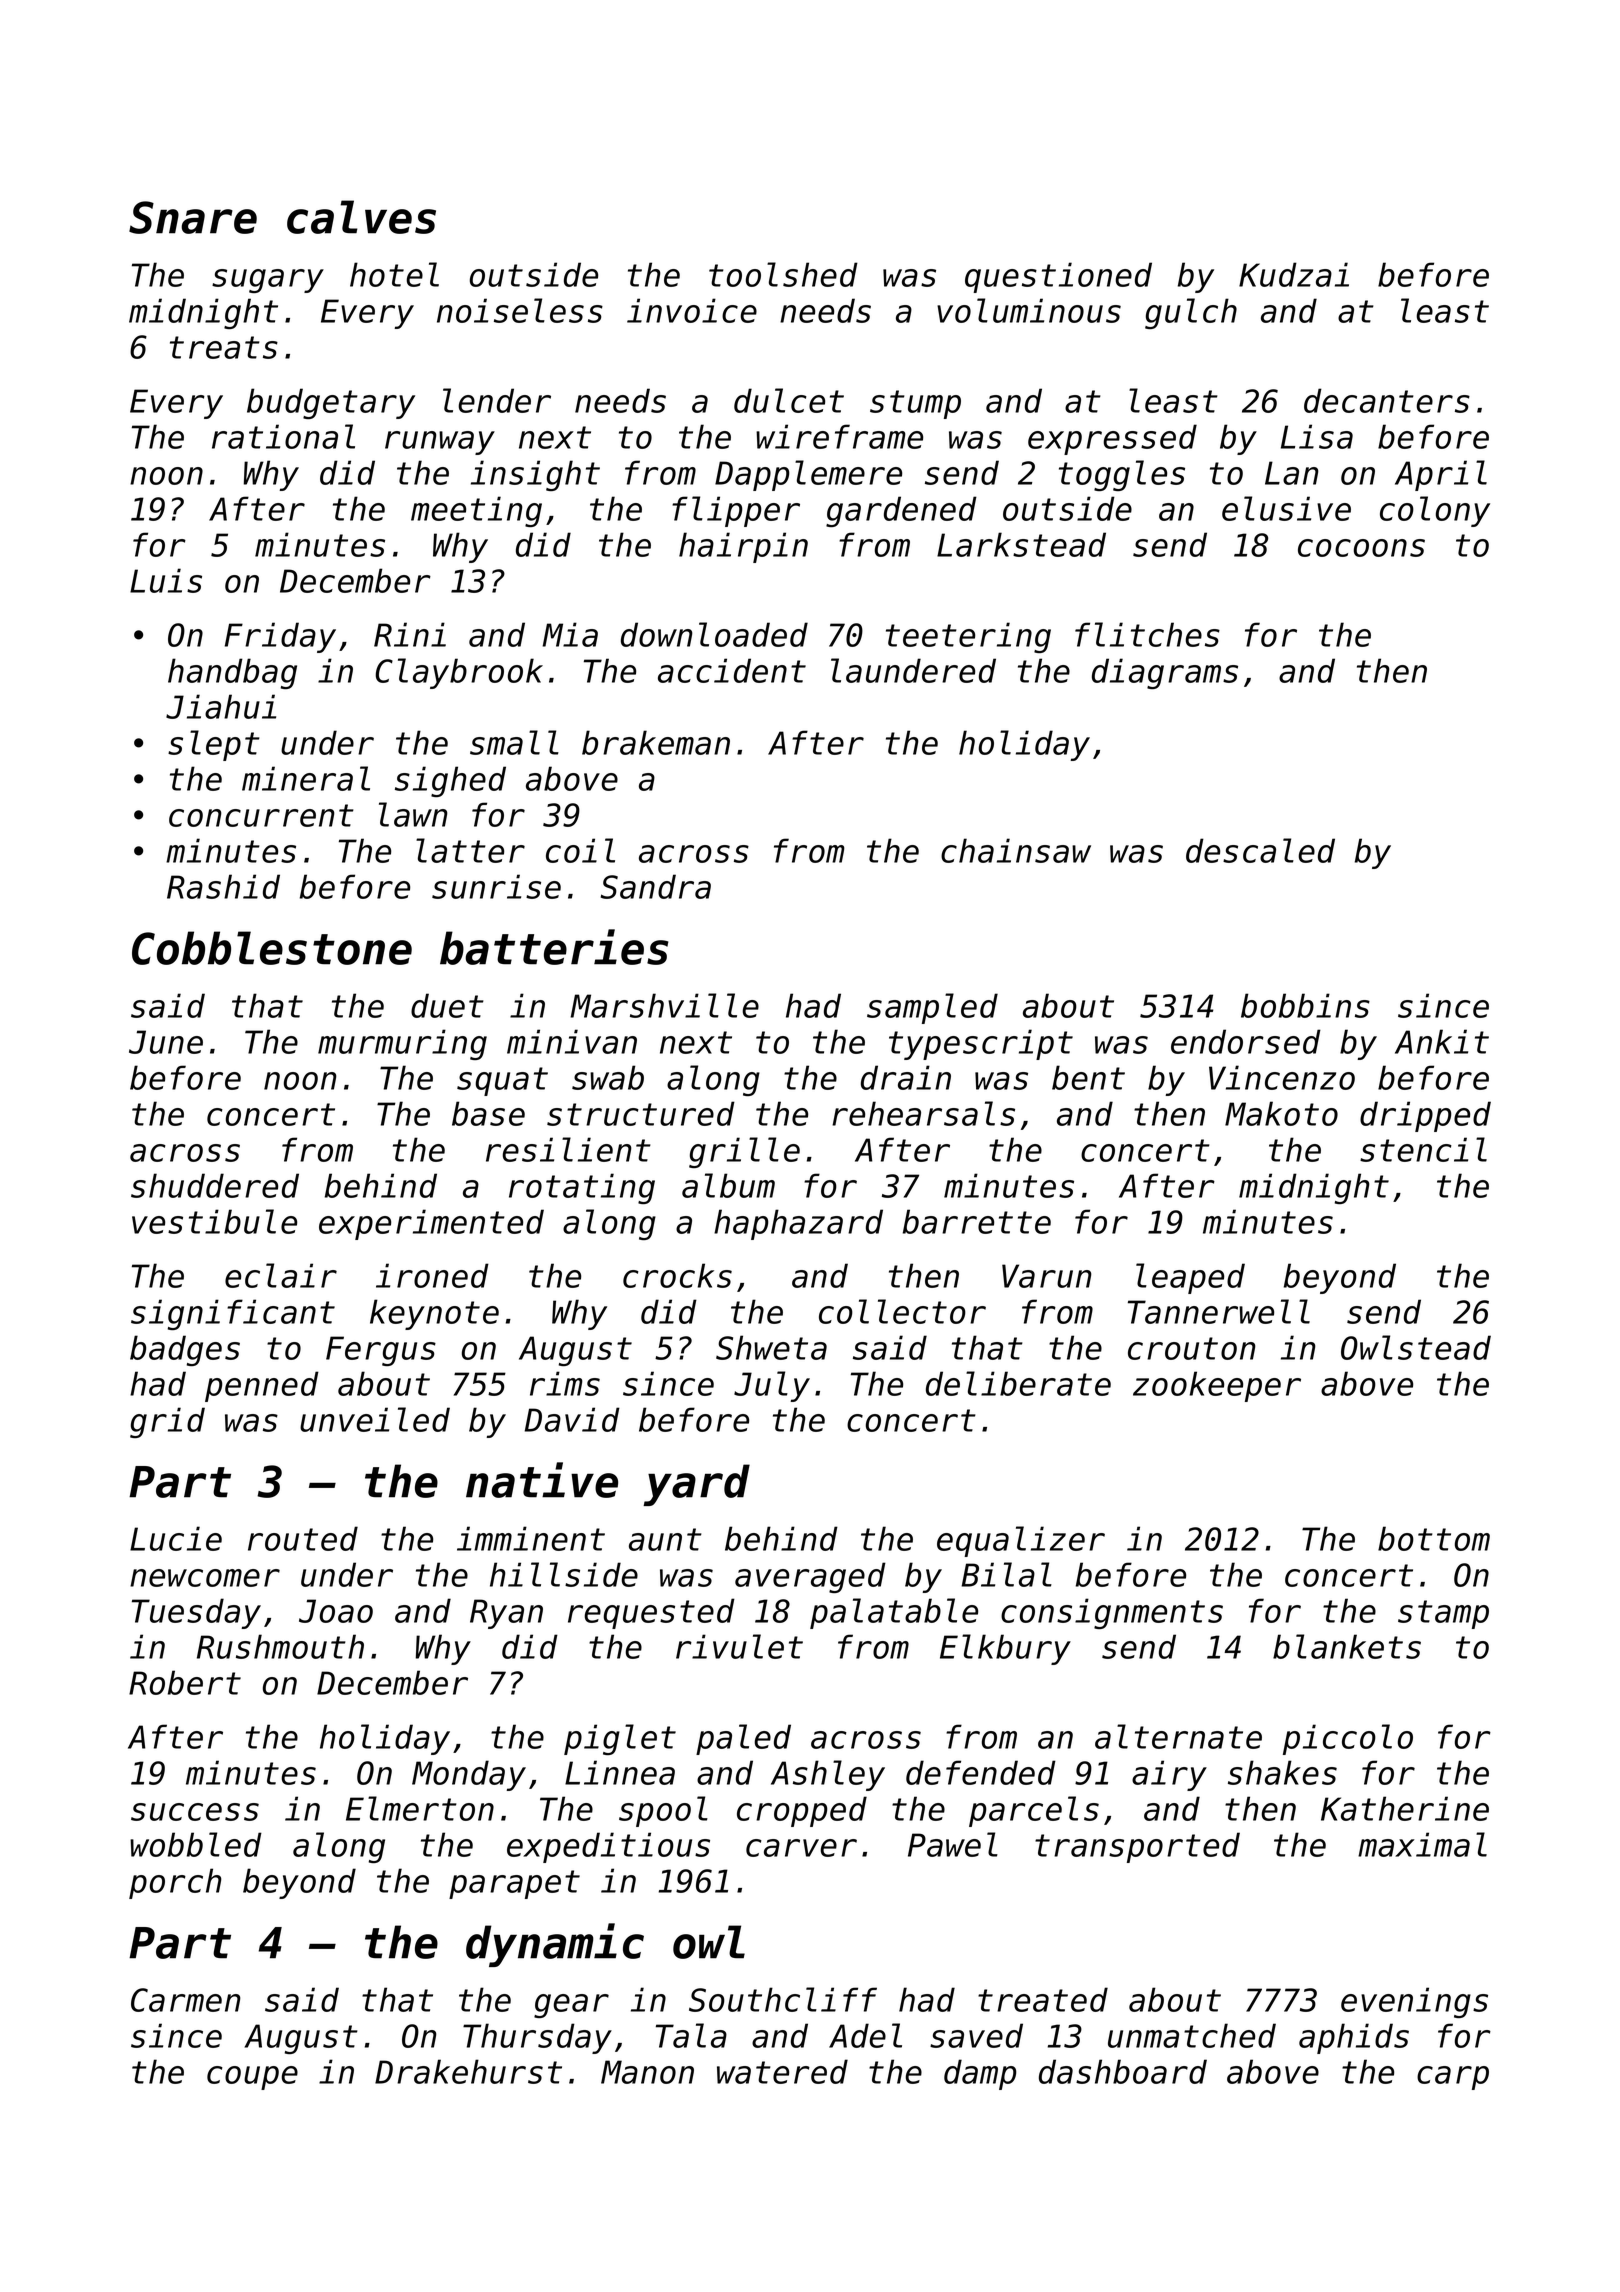 The image size is (1620, 2292). What do you see at coordinates (894, 1613) in the document?
I see `palatable` at bounding box center [894, 1613].
